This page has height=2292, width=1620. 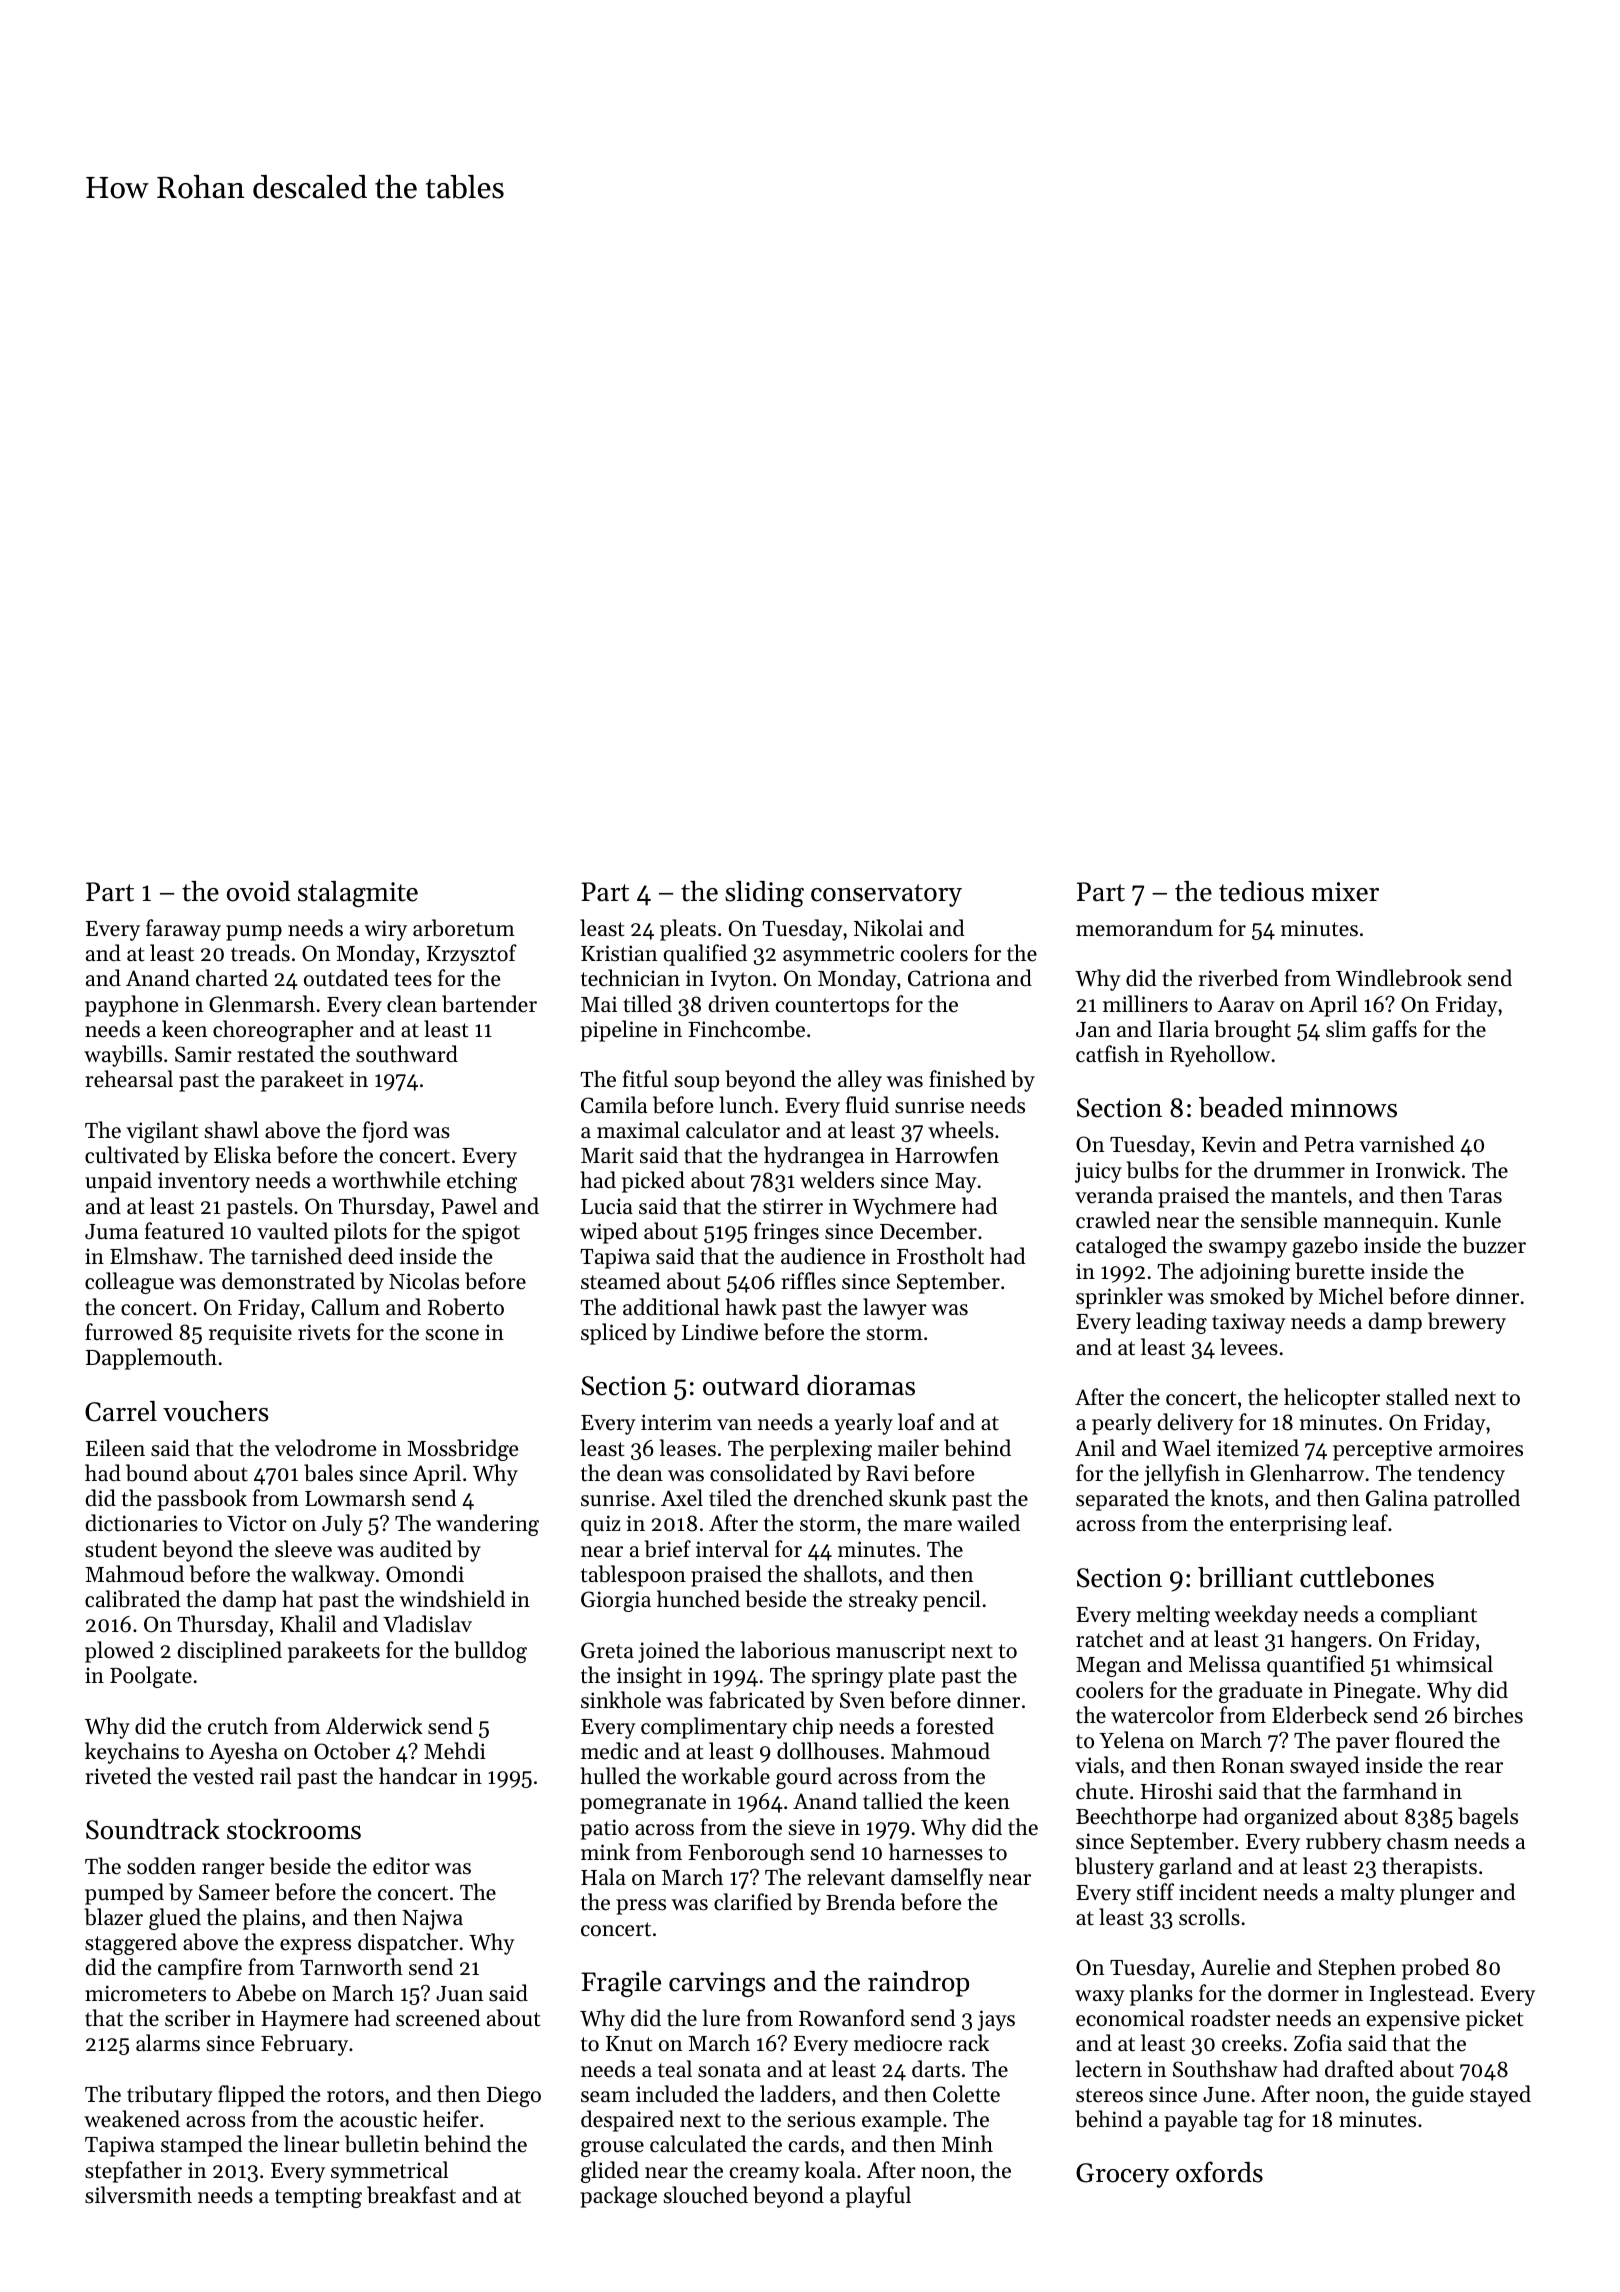 I want to click on unpaid, so click(x=118, y=1182).
